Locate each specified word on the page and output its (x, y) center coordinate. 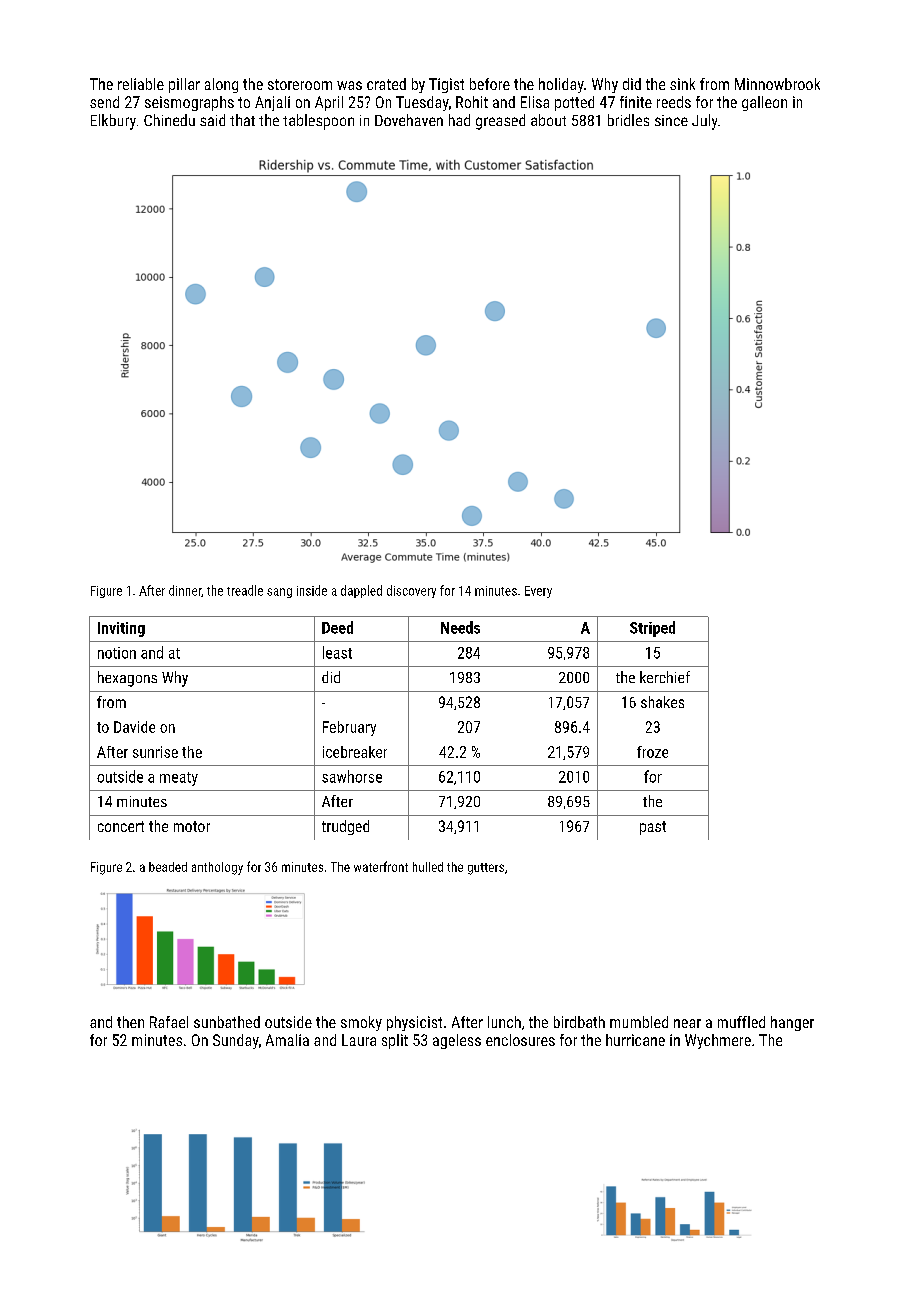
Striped (652, 629)
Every (538, 592)
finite (636, 102)
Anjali (272, 103)
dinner (185, 590)
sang (279, 593)
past (653, 828)
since (671, 120)
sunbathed (227, 1022)
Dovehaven (409, 120)
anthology (217, 868)
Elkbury (113, 122)
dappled (361, 591)
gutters (486, 869)
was (349, 85)
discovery (411, 591)
